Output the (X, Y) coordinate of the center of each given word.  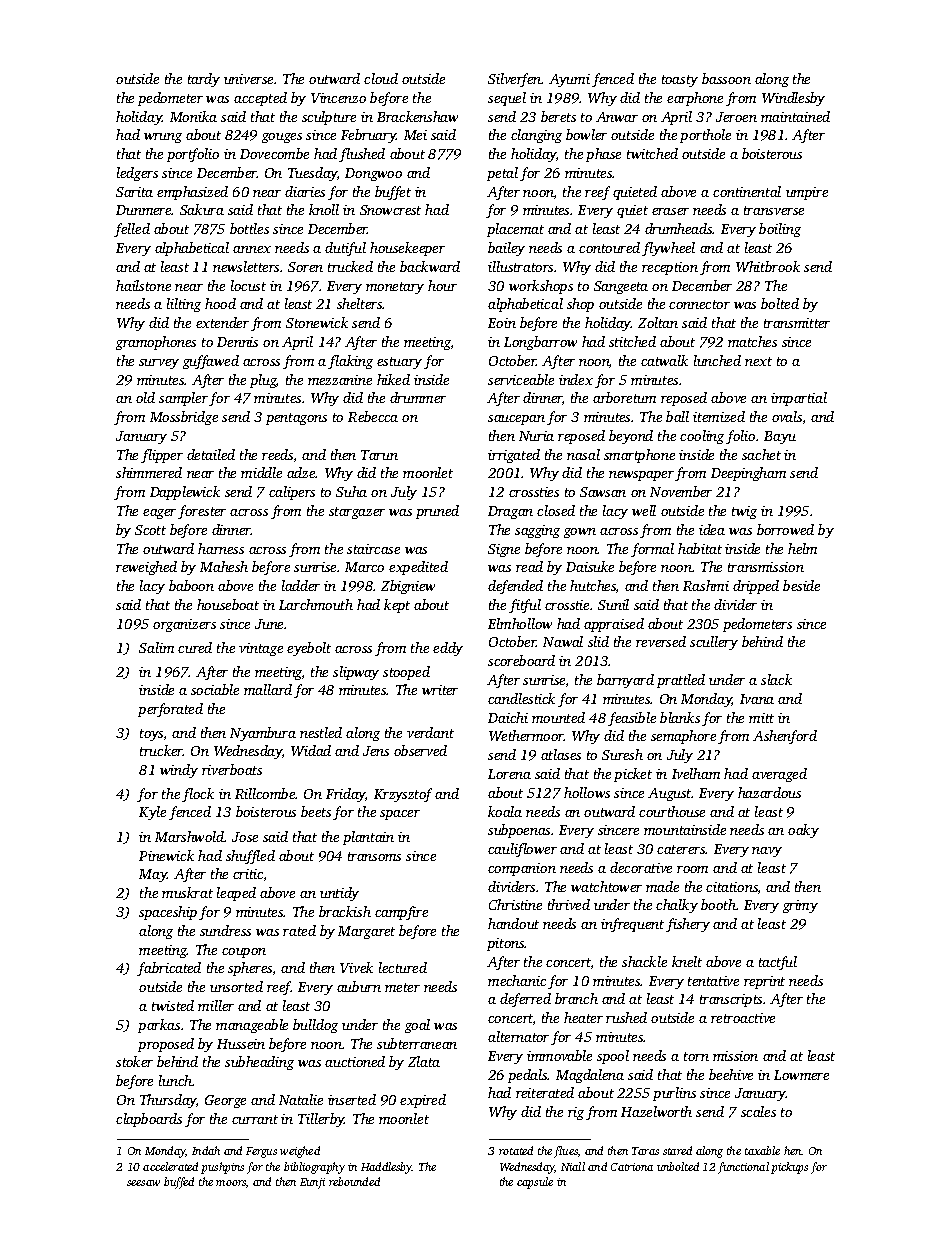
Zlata (424, 1061)
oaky (803, 831)
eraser (670, 211)
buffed (179, 1183)
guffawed (211, 362)
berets (558, 116)
